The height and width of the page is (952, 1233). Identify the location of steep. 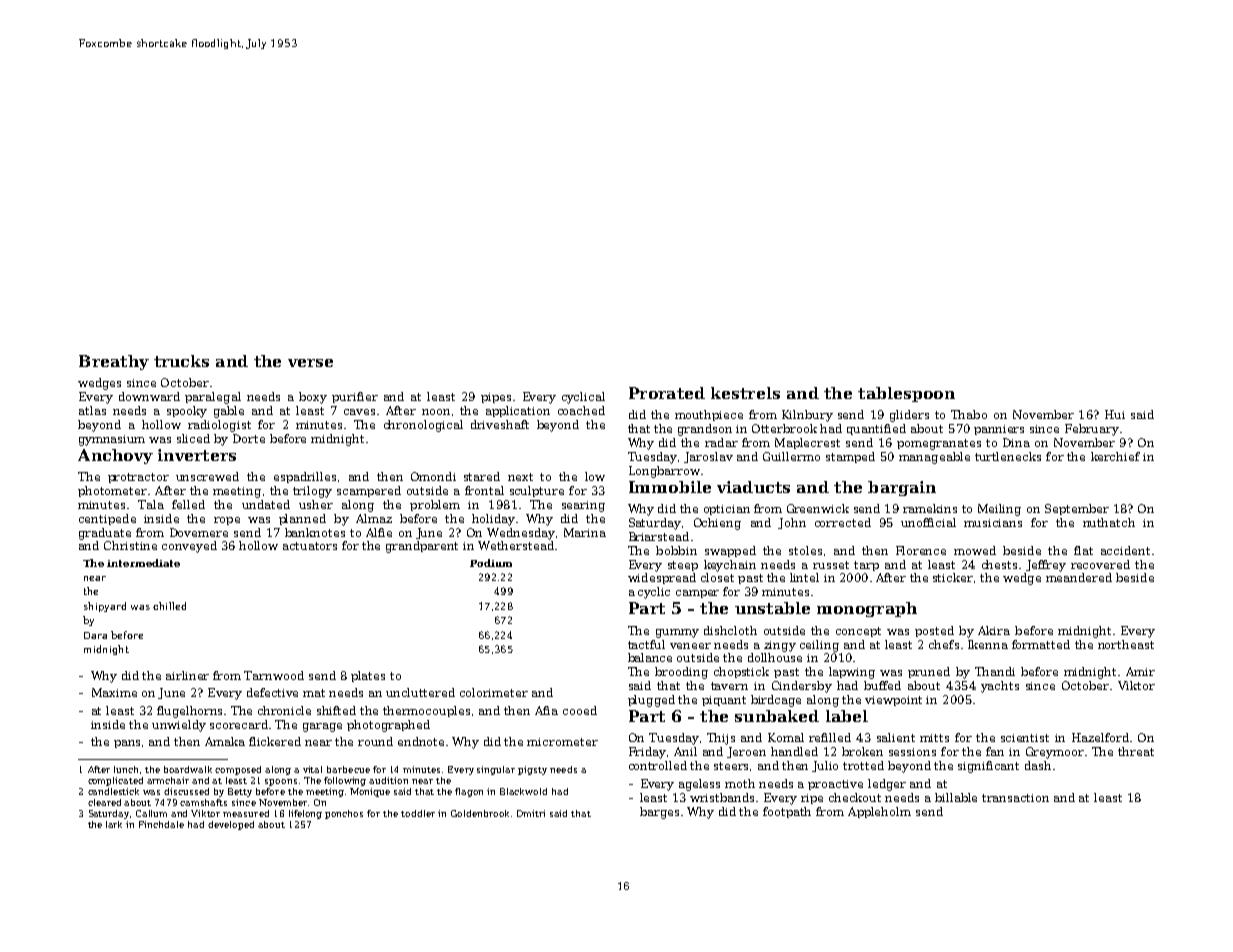
(683, 566).
